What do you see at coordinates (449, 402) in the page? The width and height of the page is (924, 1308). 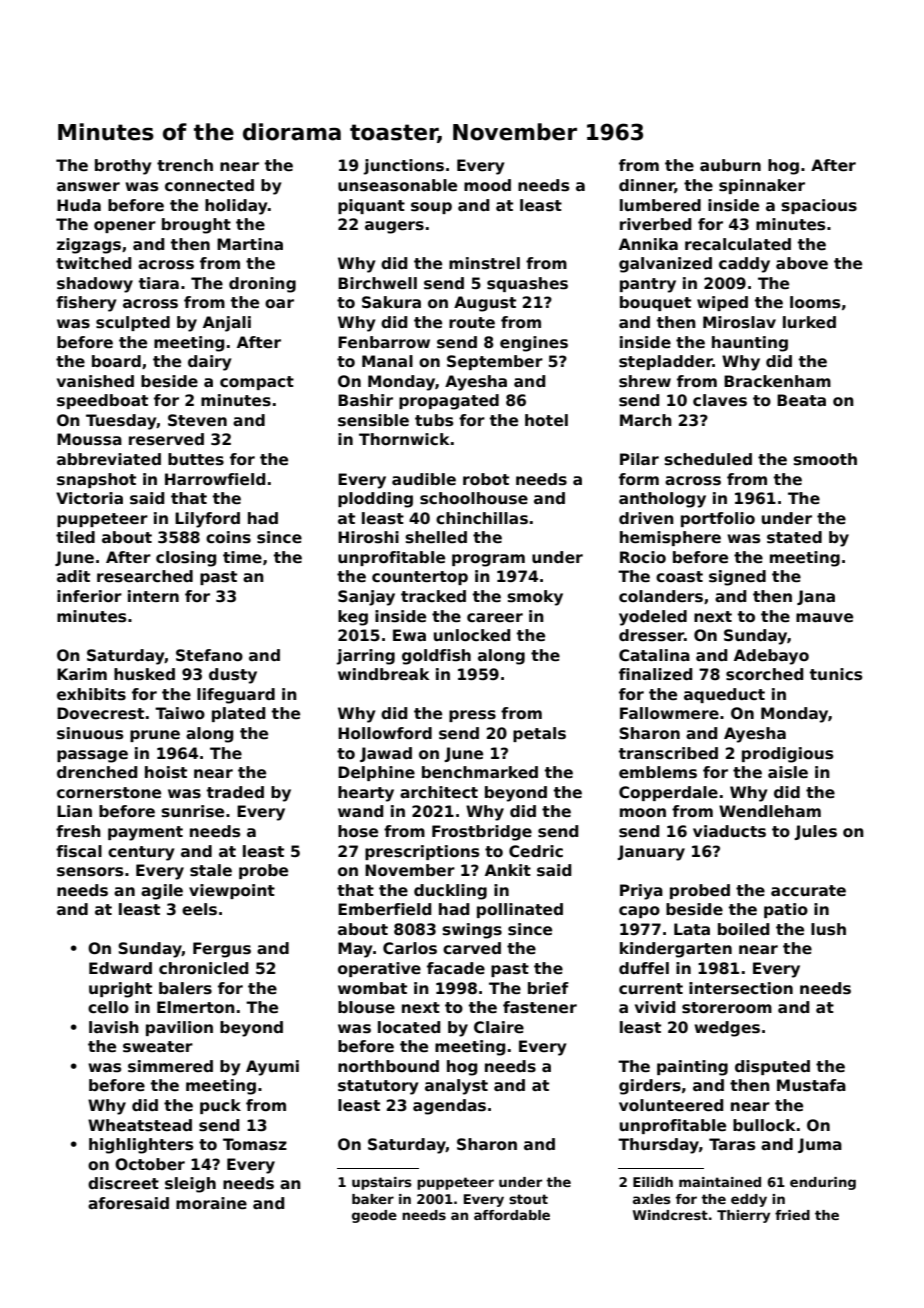 I see `propagated` at bounding box center [449, 402].
